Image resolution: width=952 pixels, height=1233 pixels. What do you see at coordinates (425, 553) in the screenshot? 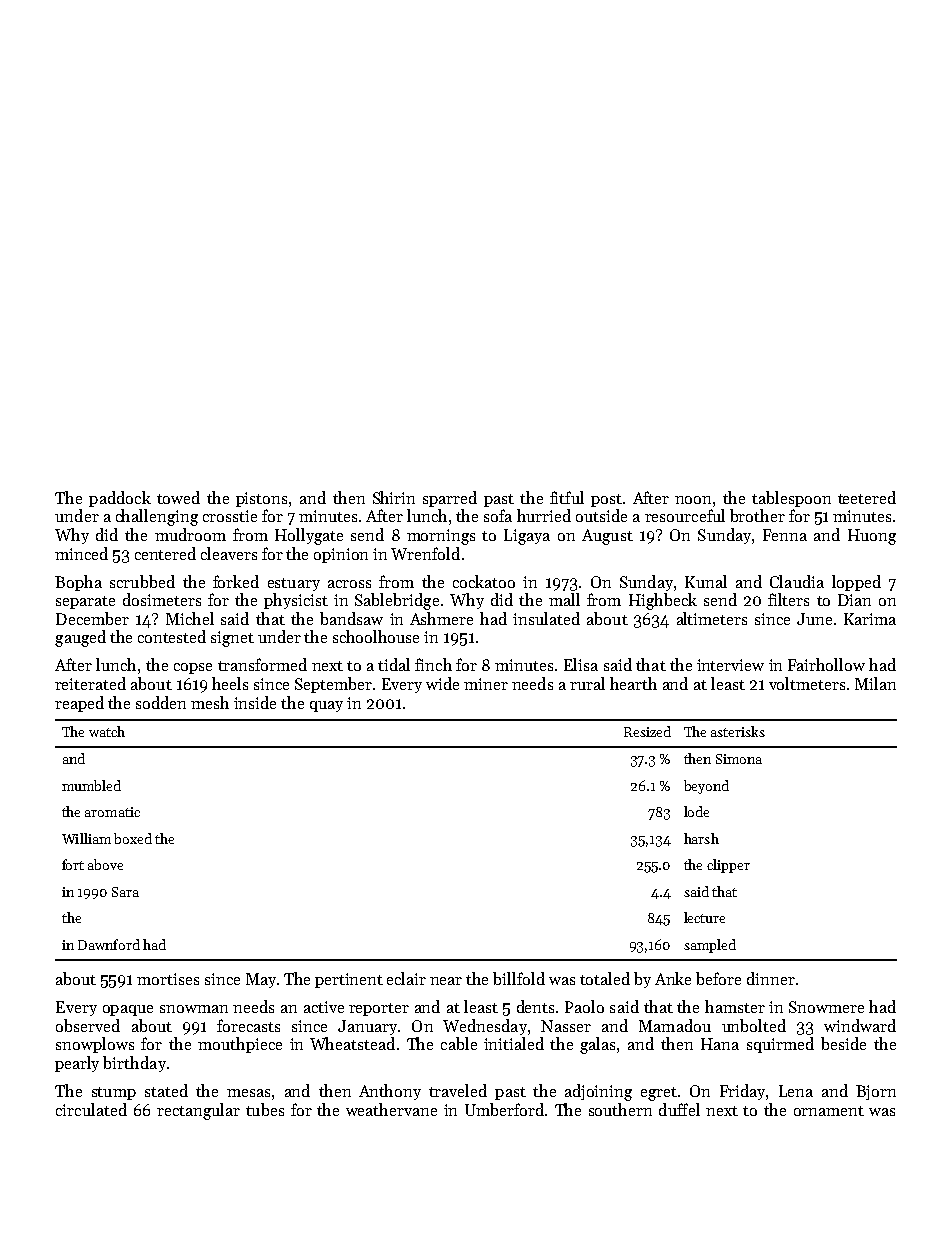
I see `Wrenfold` at bounding box center [425, 553].
